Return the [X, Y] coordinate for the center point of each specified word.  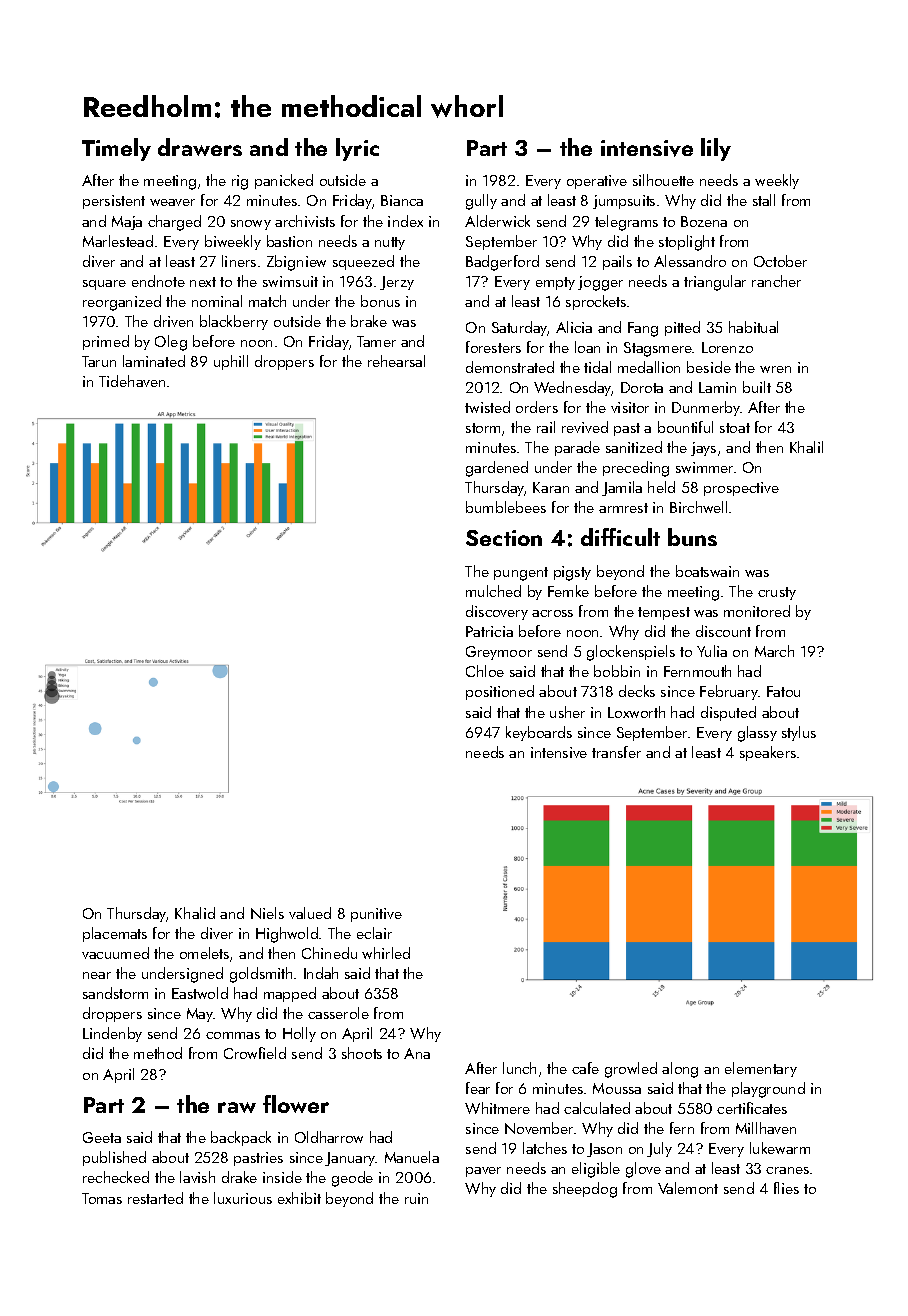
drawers [200, 147]
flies [786, 1188]
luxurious [243, 1198]
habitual [753, 327]
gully [481, 202]
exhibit [299, 1198]
